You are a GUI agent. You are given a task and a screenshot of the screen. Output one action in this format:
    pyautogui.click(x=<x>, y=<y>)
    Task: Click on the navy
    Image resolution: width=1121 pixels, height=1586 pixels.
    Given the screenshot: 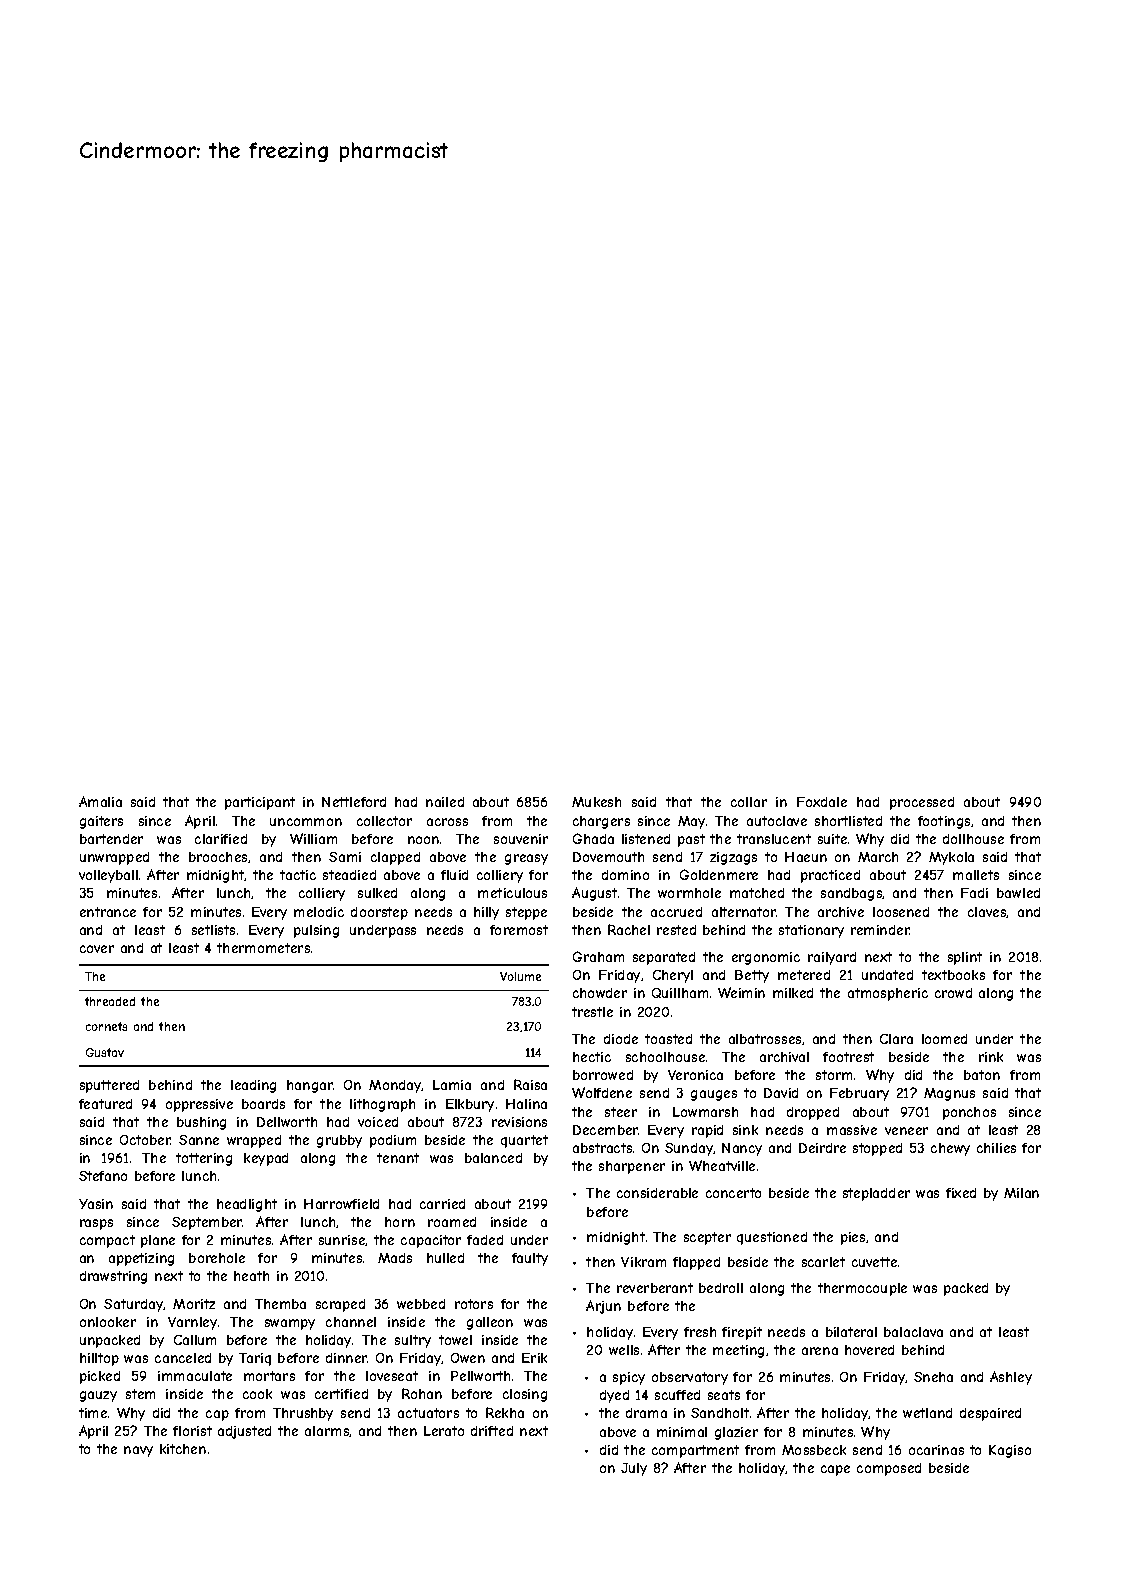 What is the action you would take?
    pyautogui.click(x=138, y=1451)
